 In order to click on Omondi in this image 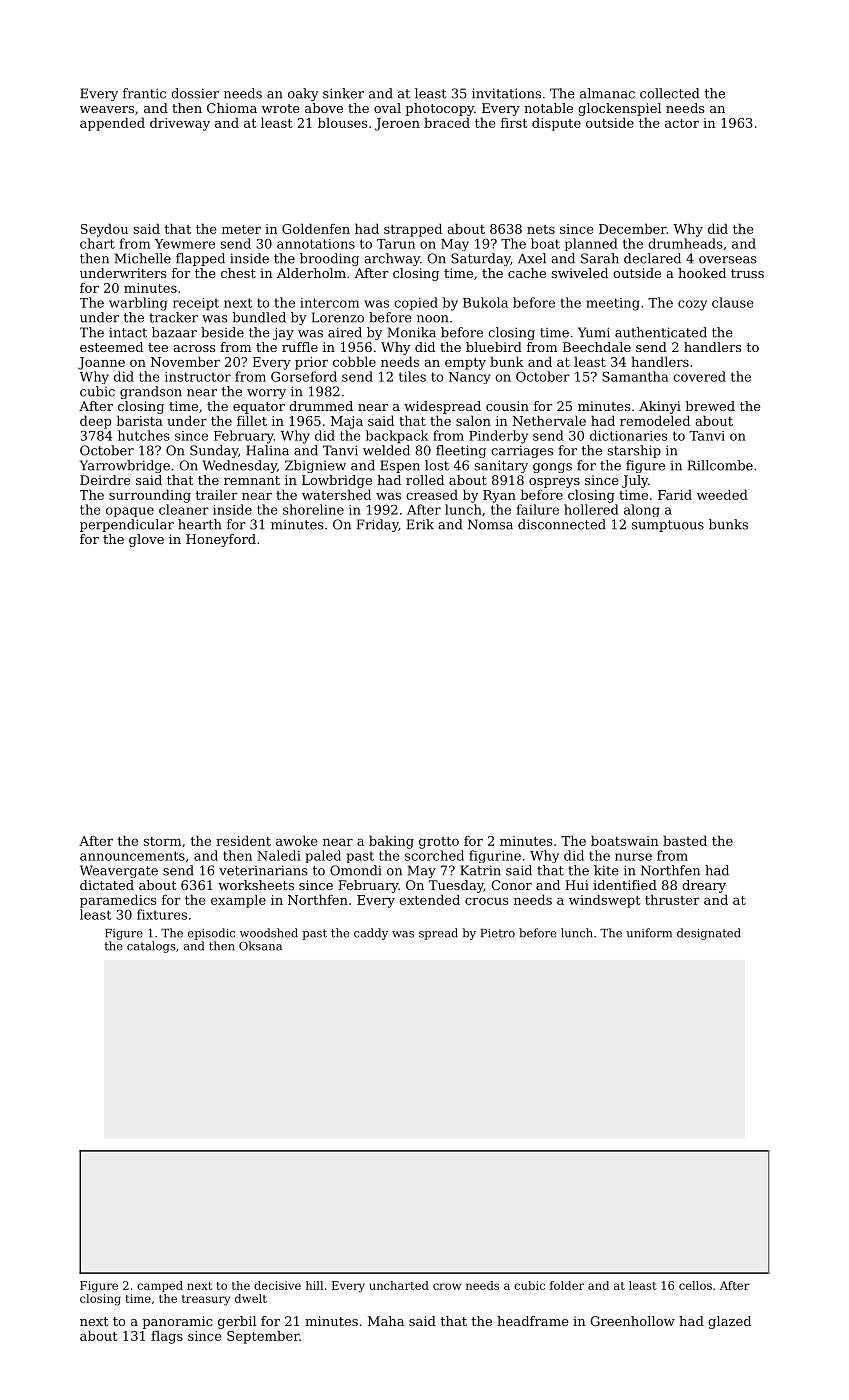, I will do `click(356, 870)`.
